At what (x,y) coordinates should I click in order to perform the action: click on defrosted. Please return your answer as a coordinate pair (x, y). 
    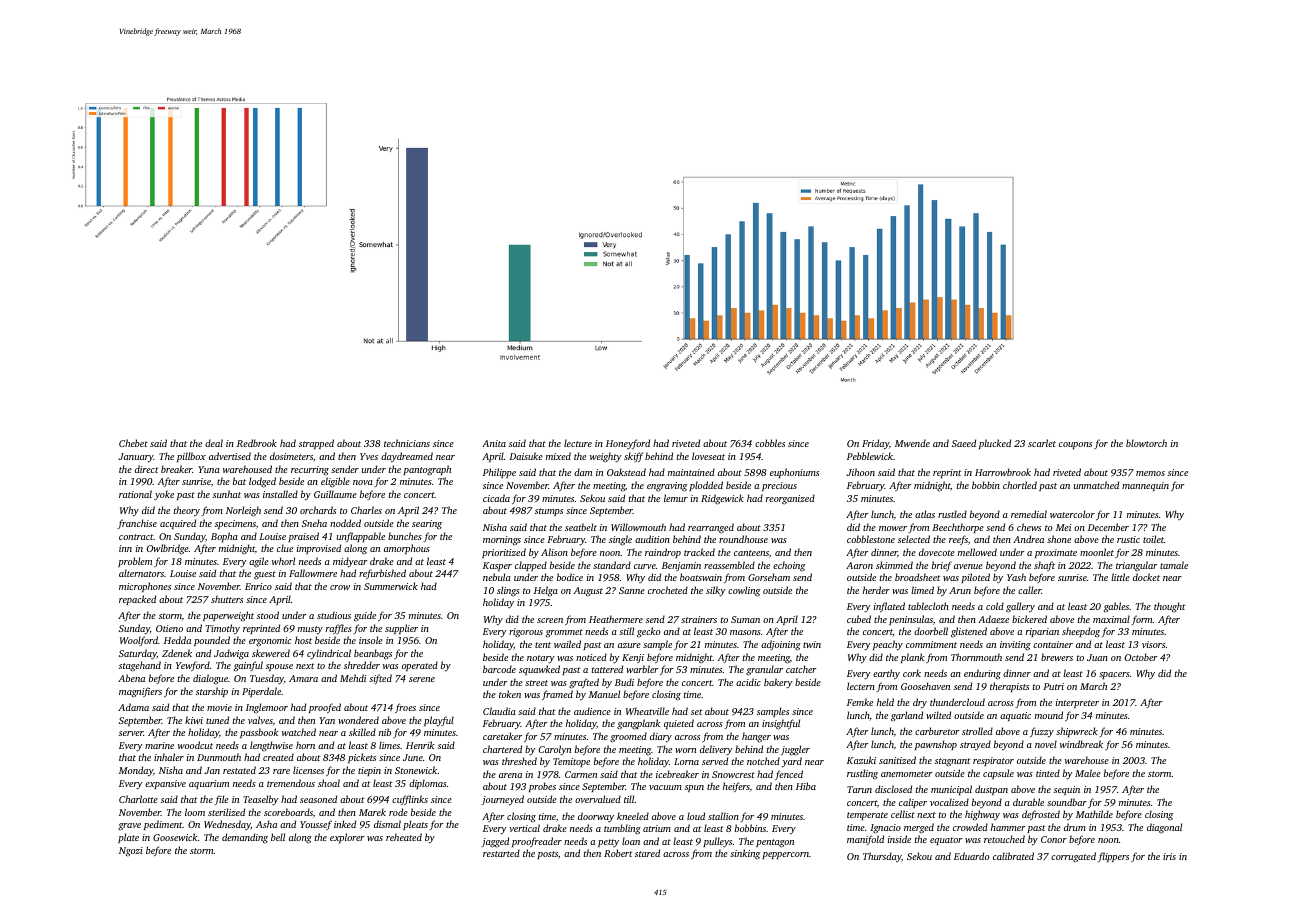
    Looking at the image, I should click on (1041, 815).
